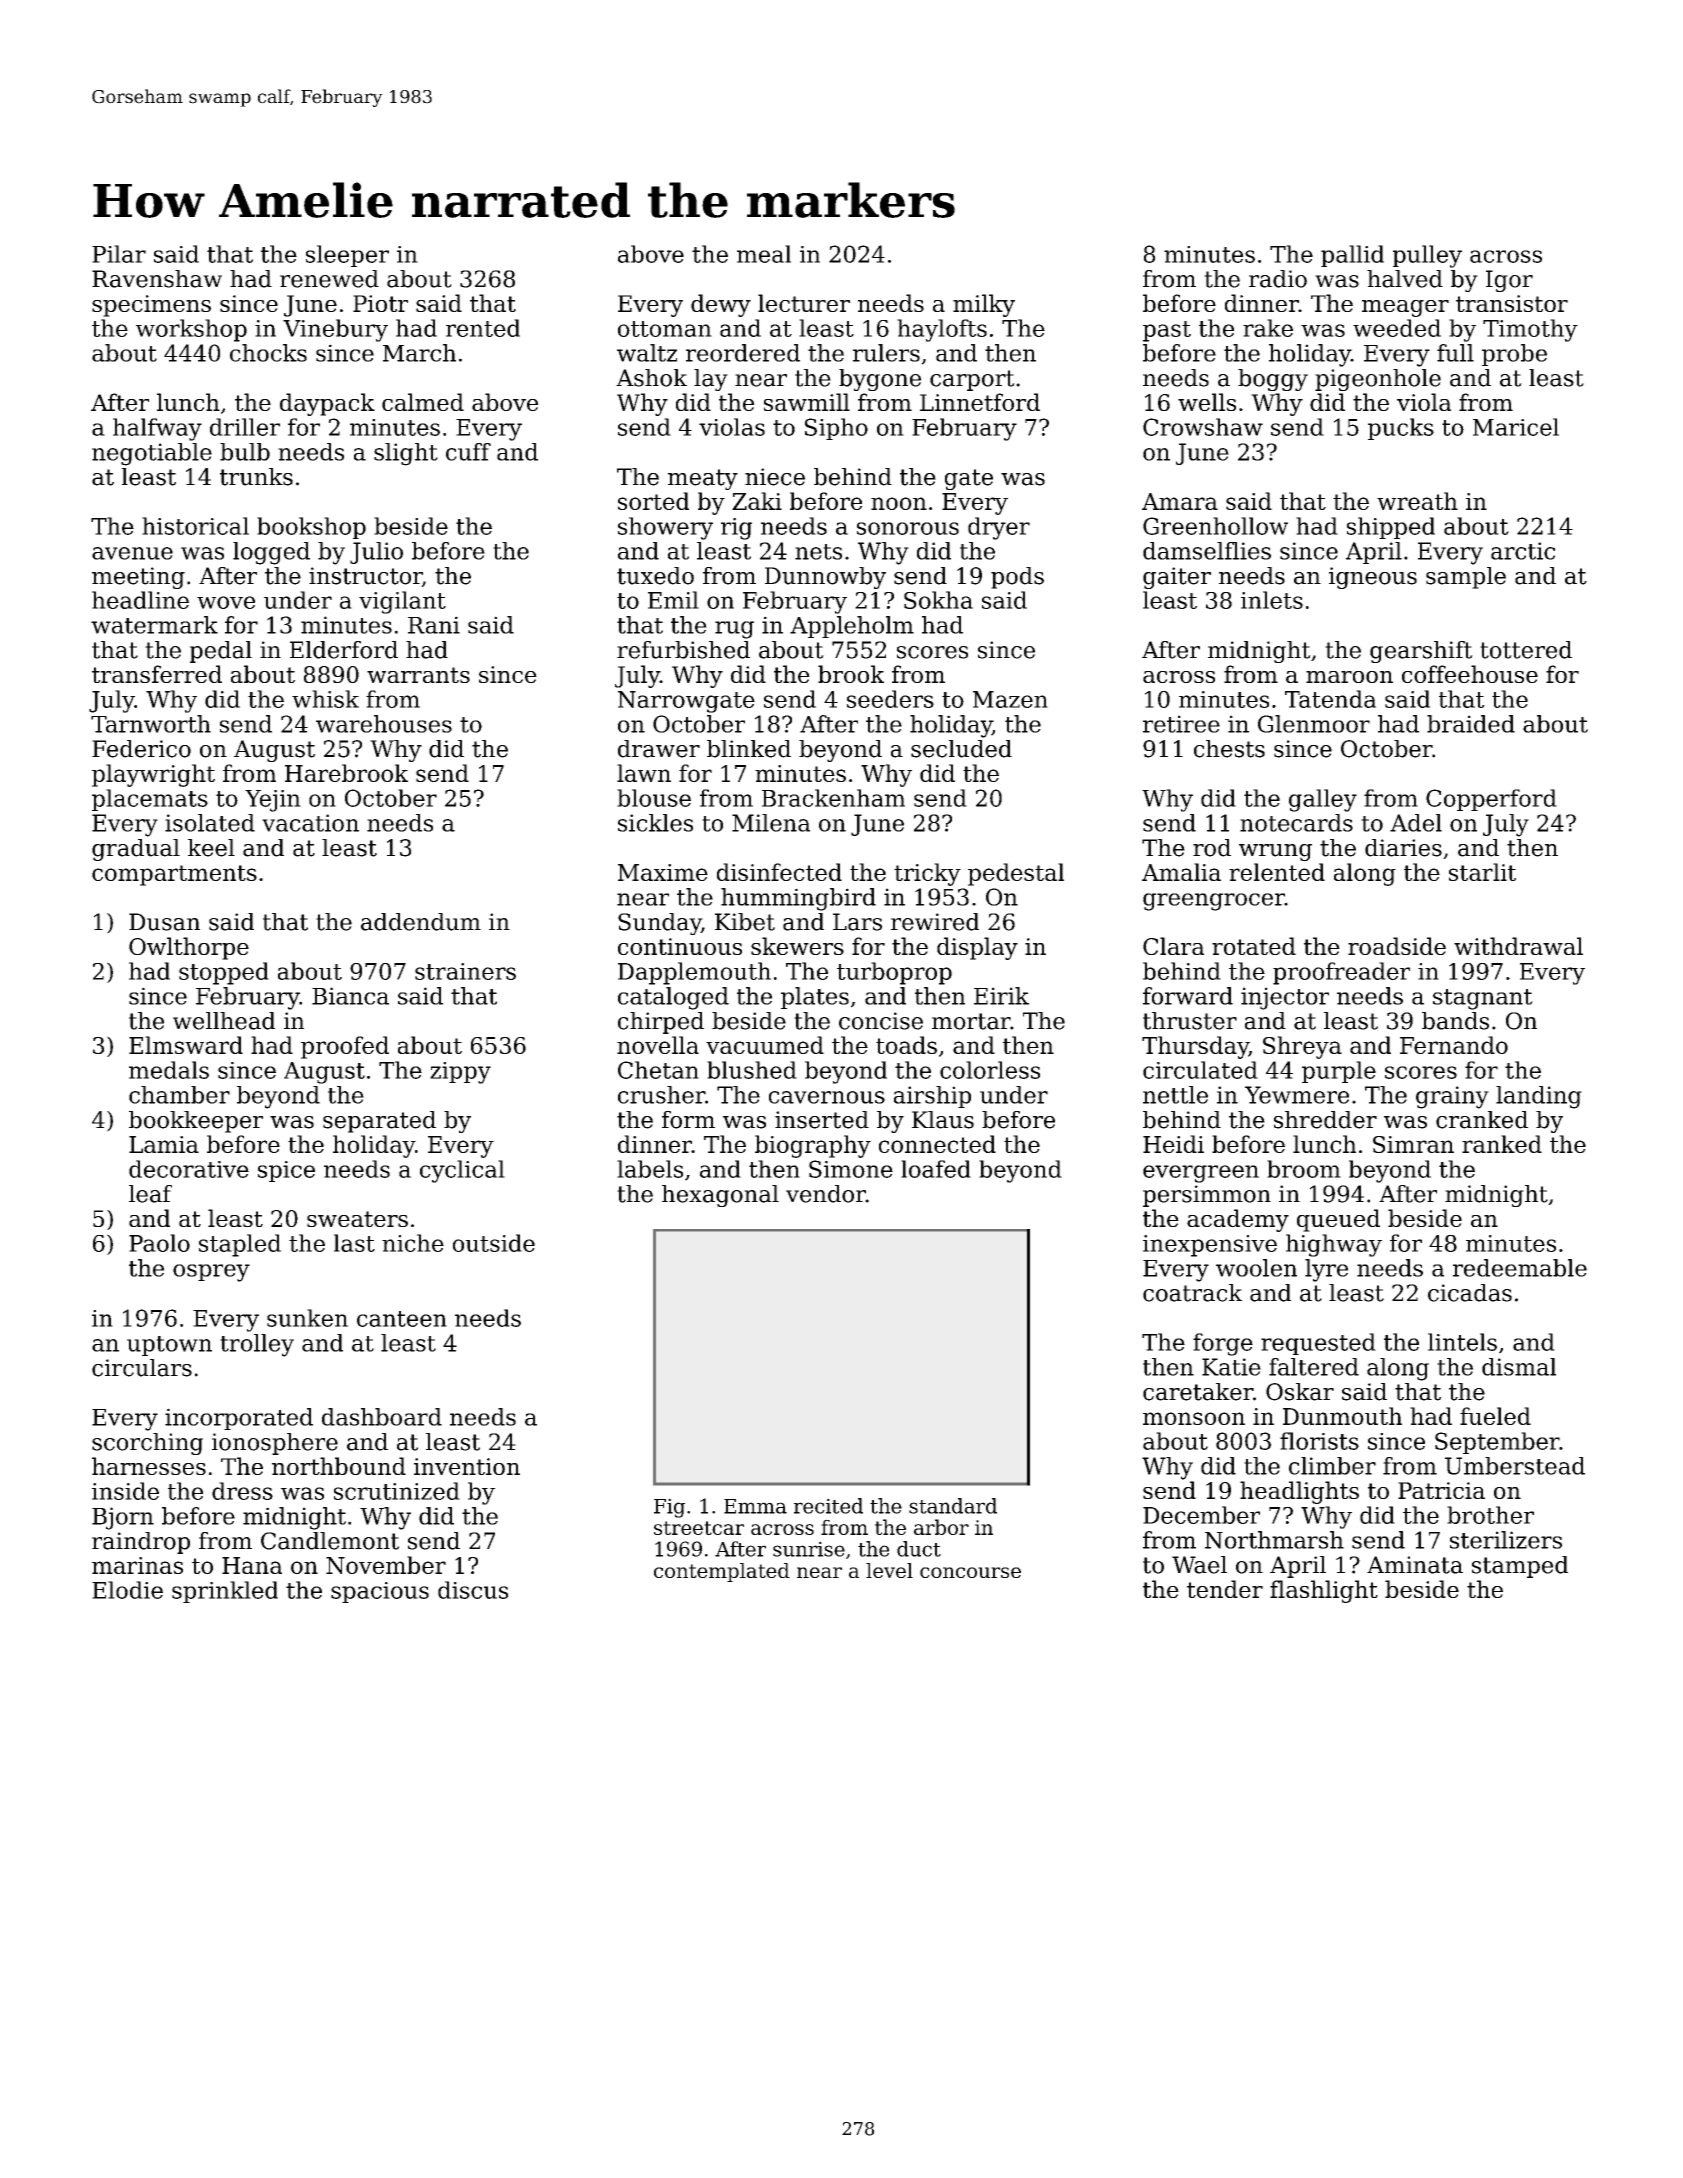 This page has width=1683, height=2178. What do you see at coordinates (836, 429) in the page?
I see `Sipho` at bounding box center [836, 429].
